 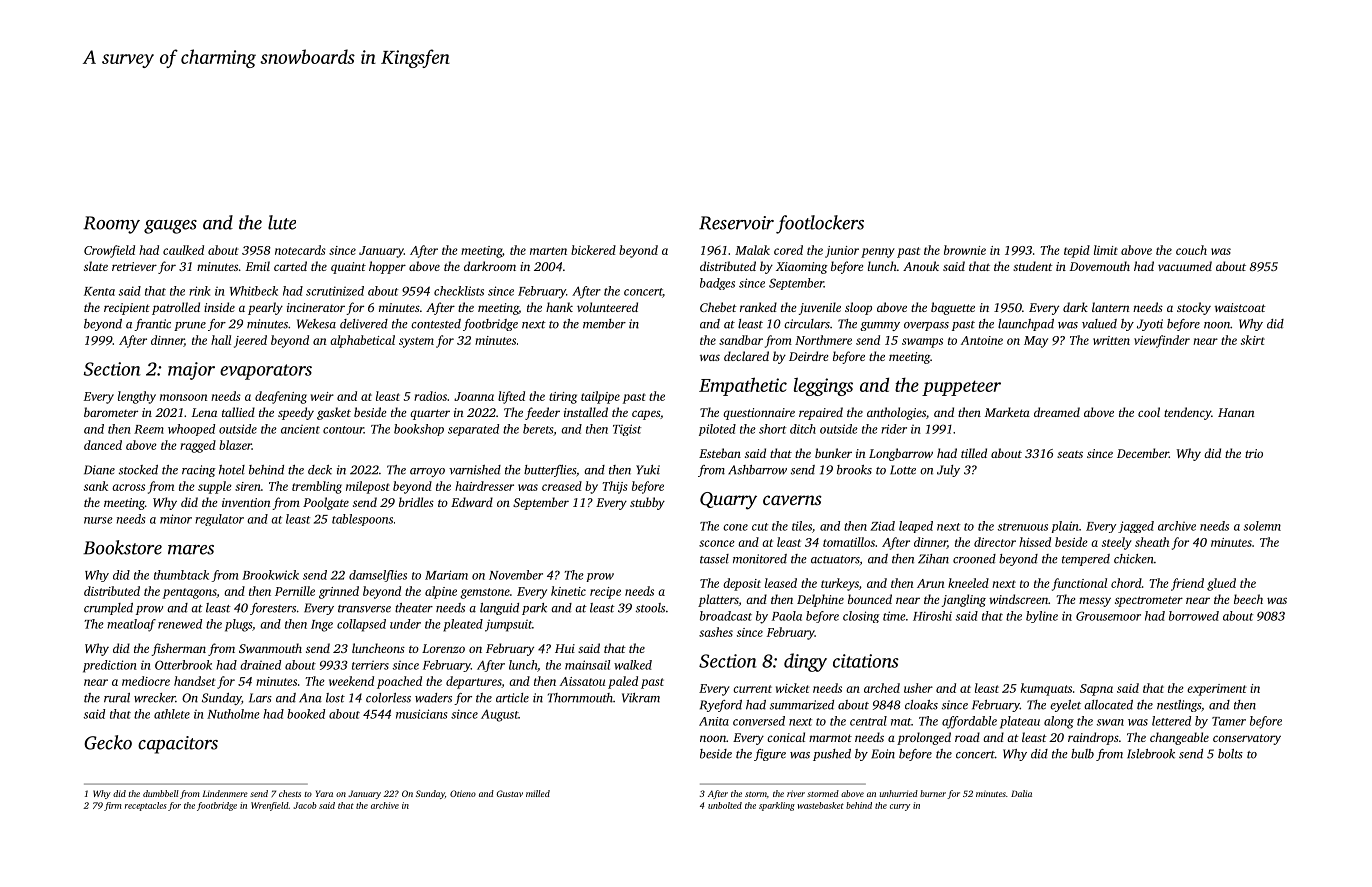 What do you see at coordinates (172, 714) in the page?
I see `athlete` at bounding box center [172, 714].
